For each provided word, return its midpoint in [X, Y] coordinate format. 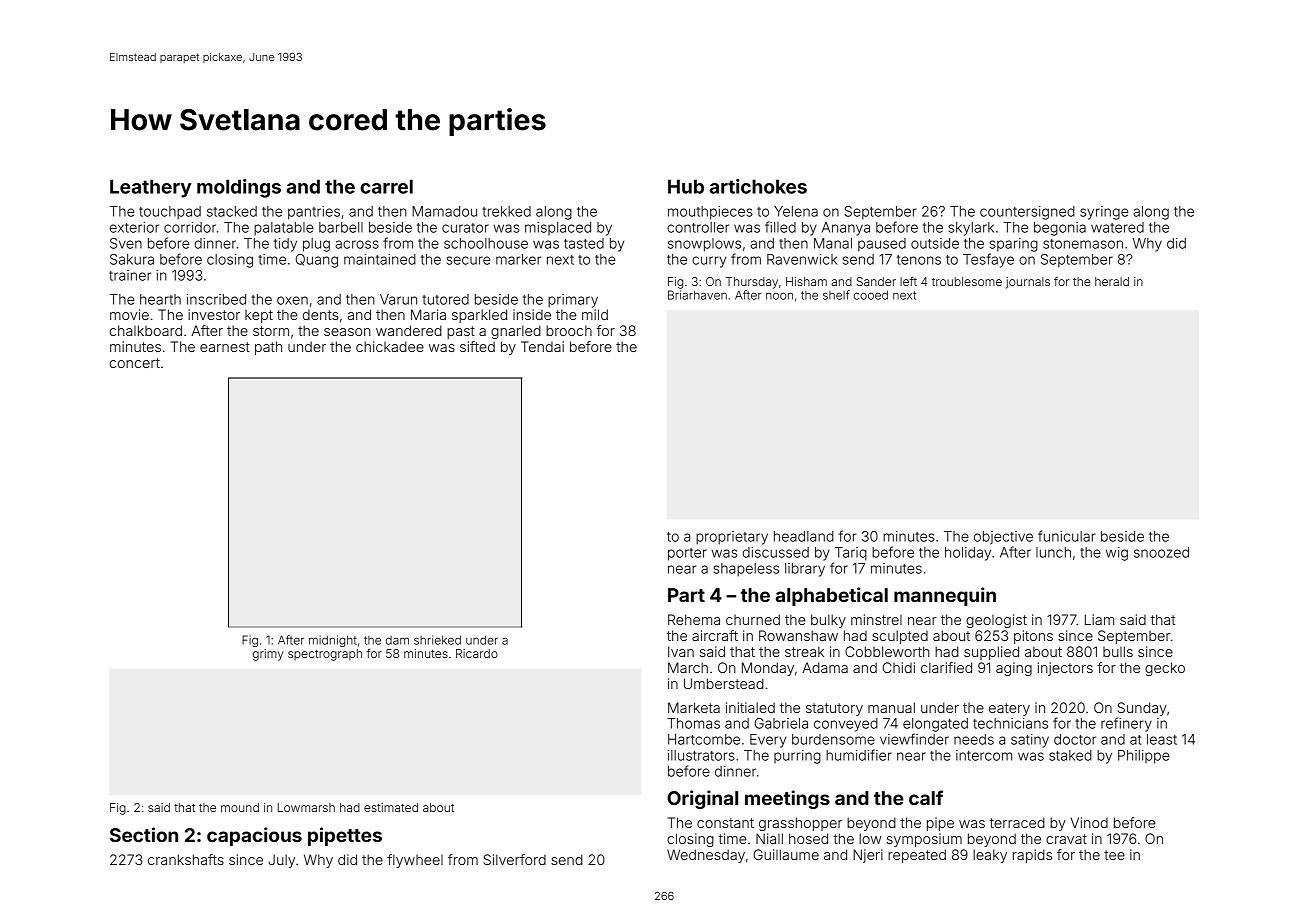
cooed [871, 295]
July [281, 861]
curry [709, 262]
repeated [917, 856]
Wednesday [706, 856]
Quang [317, 261]
